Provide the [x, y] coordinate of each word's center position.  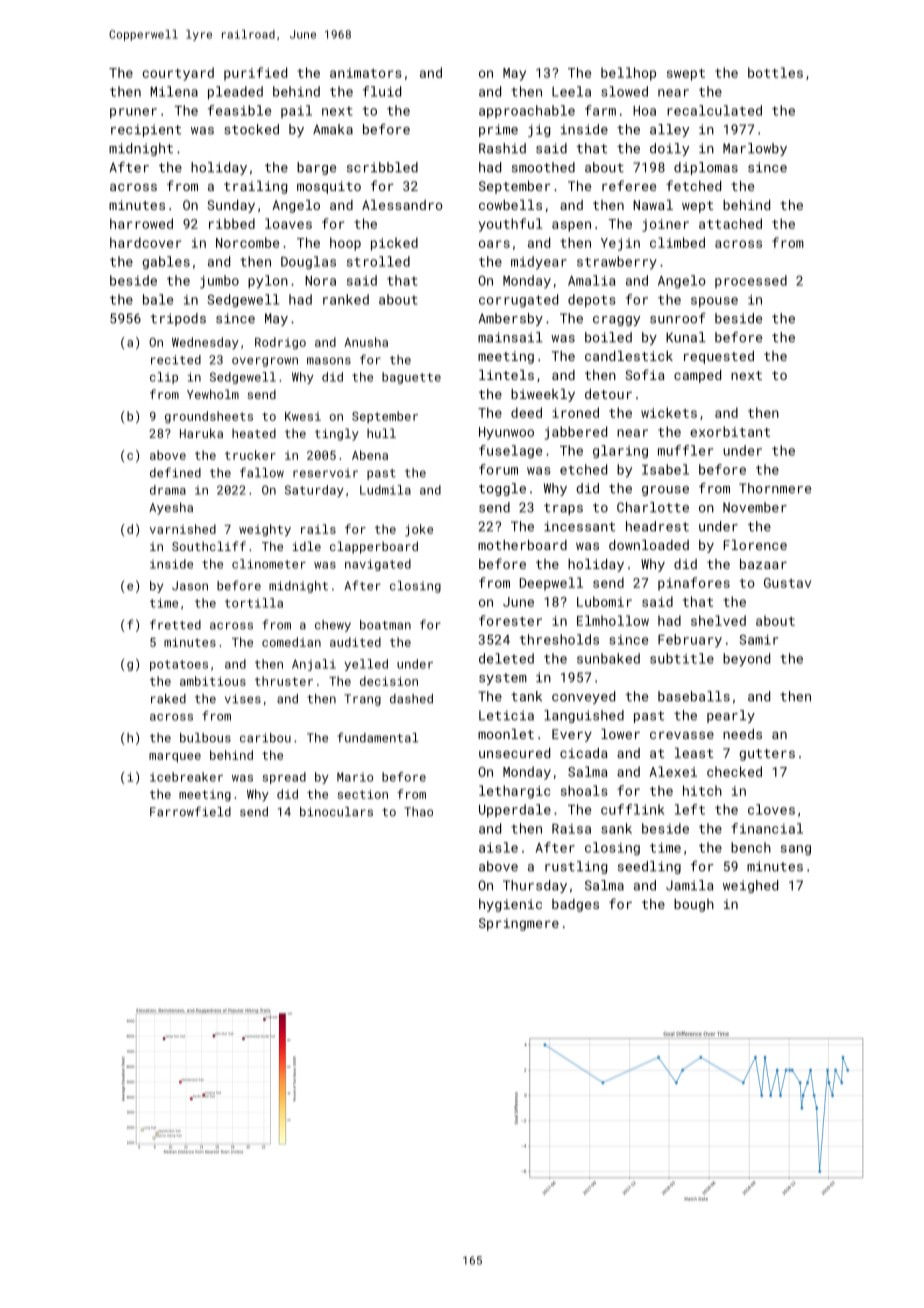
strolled [378, 261]
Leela [571, 91]
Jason [190, 586]
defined [175, 472]
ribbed [232, 223]
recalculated [714, 110]
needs [742, 734]
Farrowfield [190, 811]
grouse [665, 491]
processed [751, 281]
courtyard [178, 74]
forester [510, 620]
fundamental [377, 737]
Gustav [787, 583]
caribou [265, 738]
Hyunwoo [506, 433]
